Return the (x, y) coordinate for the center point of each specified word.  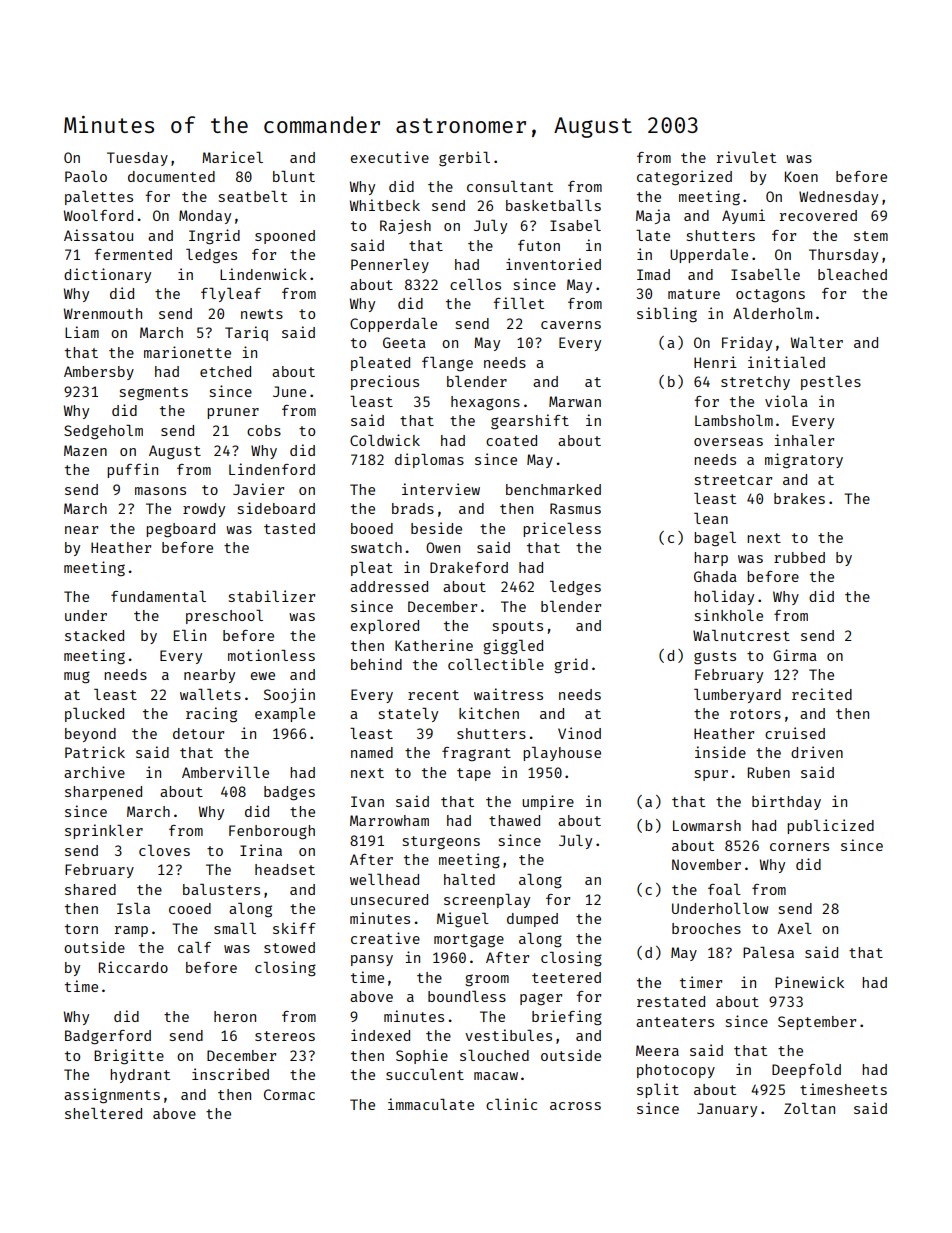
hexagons (485, 403)
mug (77, 677)
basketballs (553, 205)
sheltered (103, 1113)
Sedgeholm (103, 432)
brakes (799, 498)
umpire (548, 802)
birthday (786, 802)
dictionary (107, 275)
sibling (667, 314)
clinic (511, 1104)
